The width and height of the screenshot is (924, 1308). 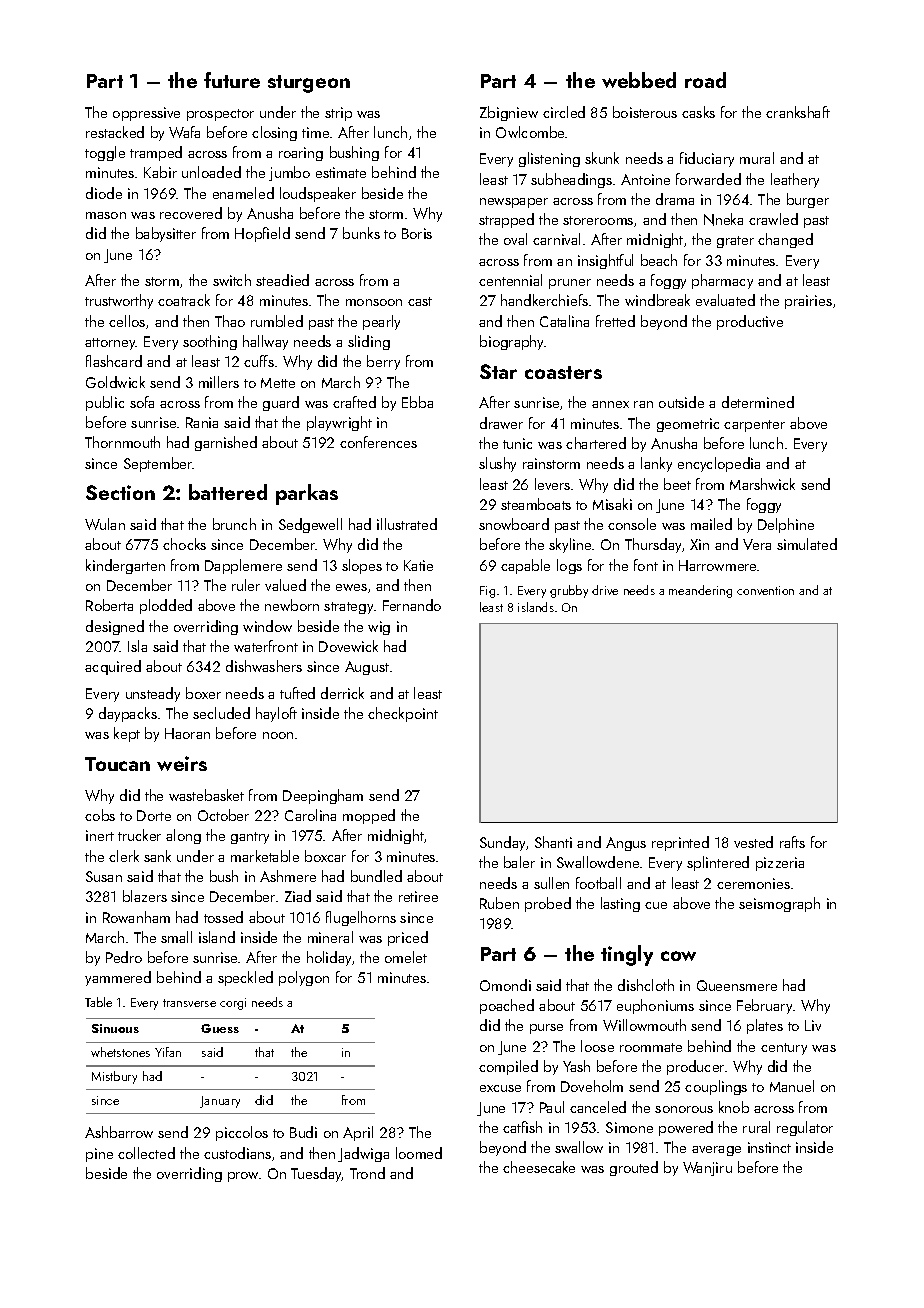 What do you see at coordinates (539, 1167) in the screenshot?
I see `cheesecake` at bounding box center [539, 1167].
